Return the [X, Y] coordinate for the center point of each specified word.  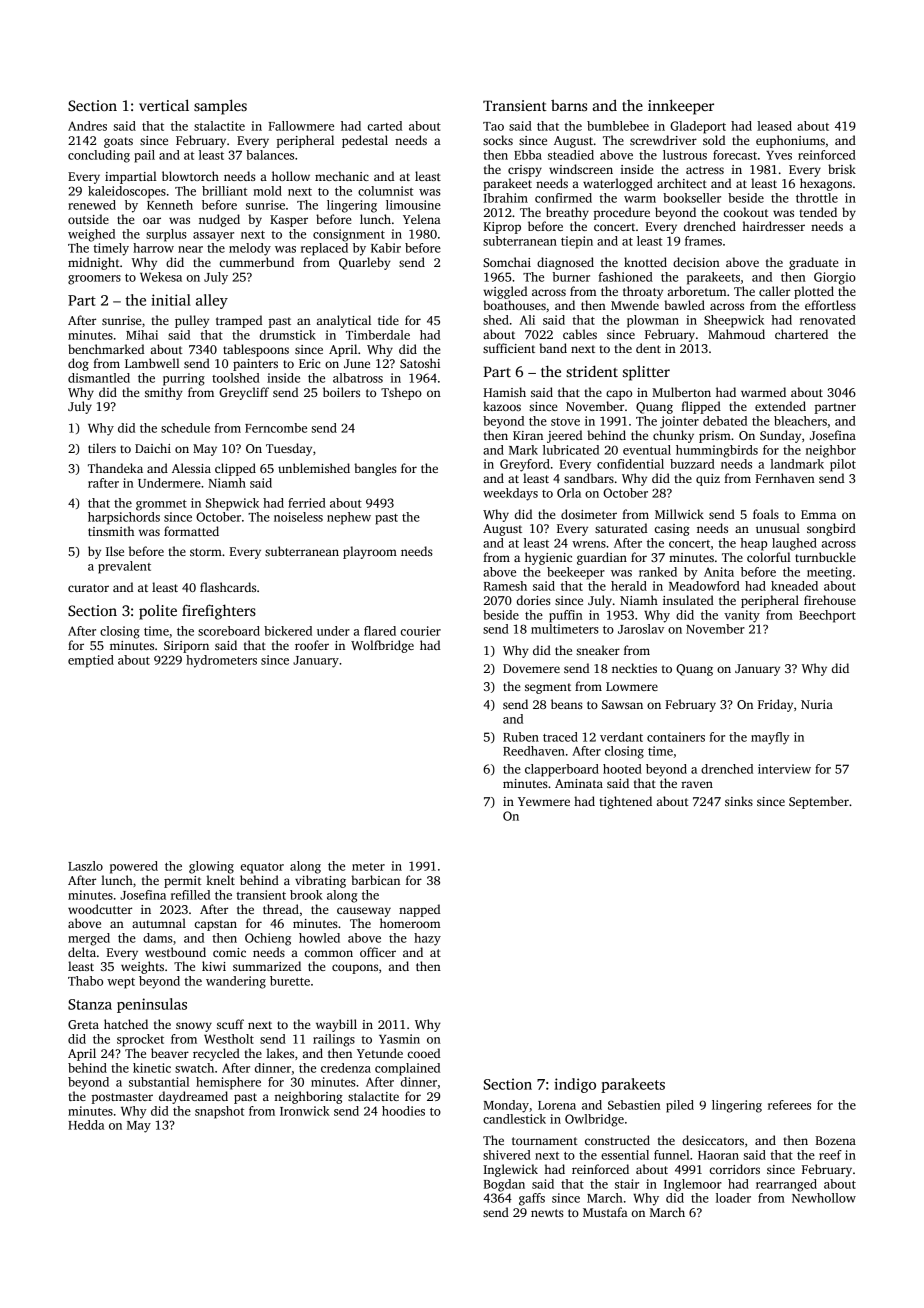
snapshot [219, 1112]
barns [569, 105]
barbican [375, 880]
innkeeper [681, 107]
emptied [91, 661]
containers [676, 737]
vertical [164, 105]
